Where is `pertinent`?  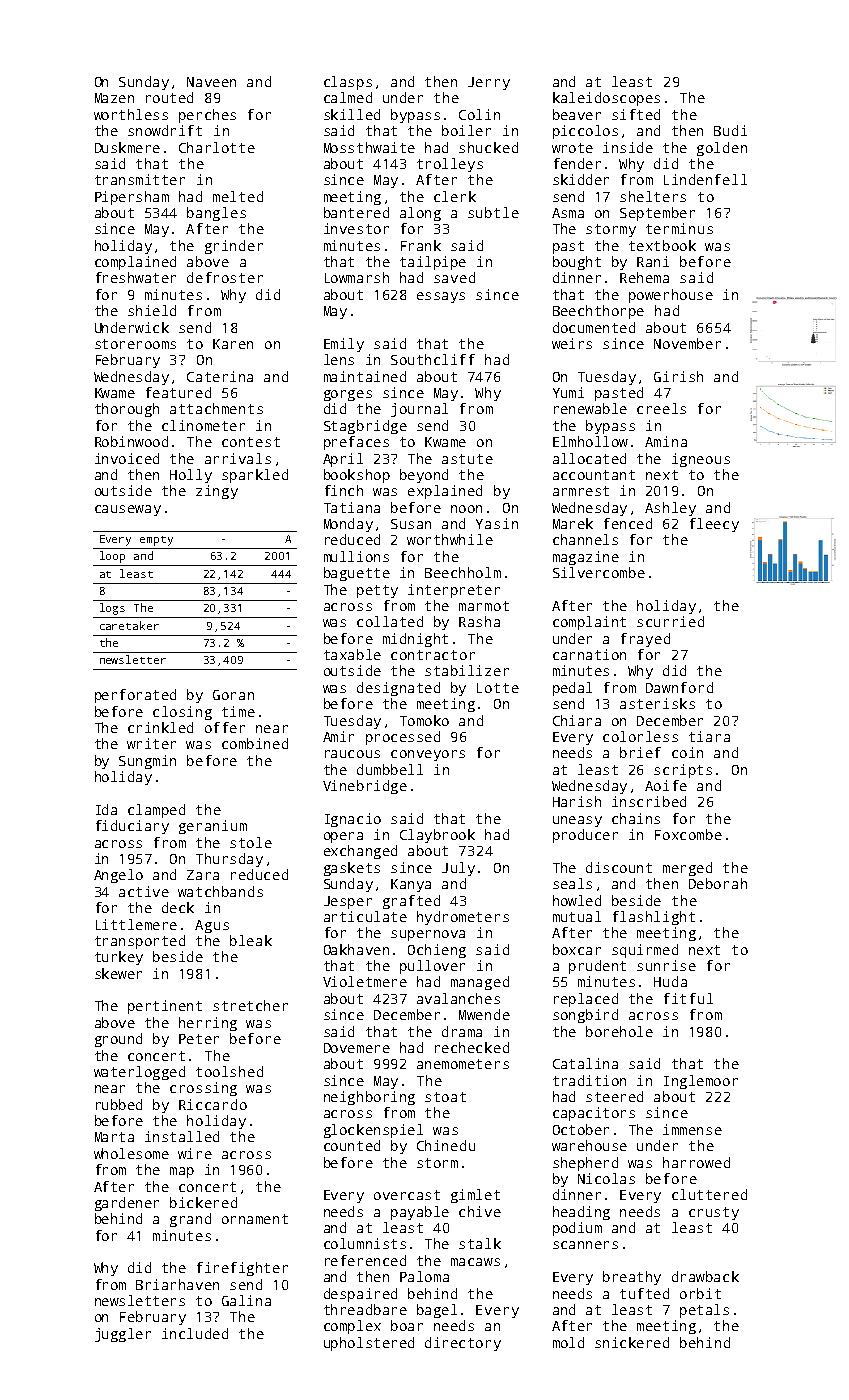 pertinent is located at coordinates (165, 1007).
